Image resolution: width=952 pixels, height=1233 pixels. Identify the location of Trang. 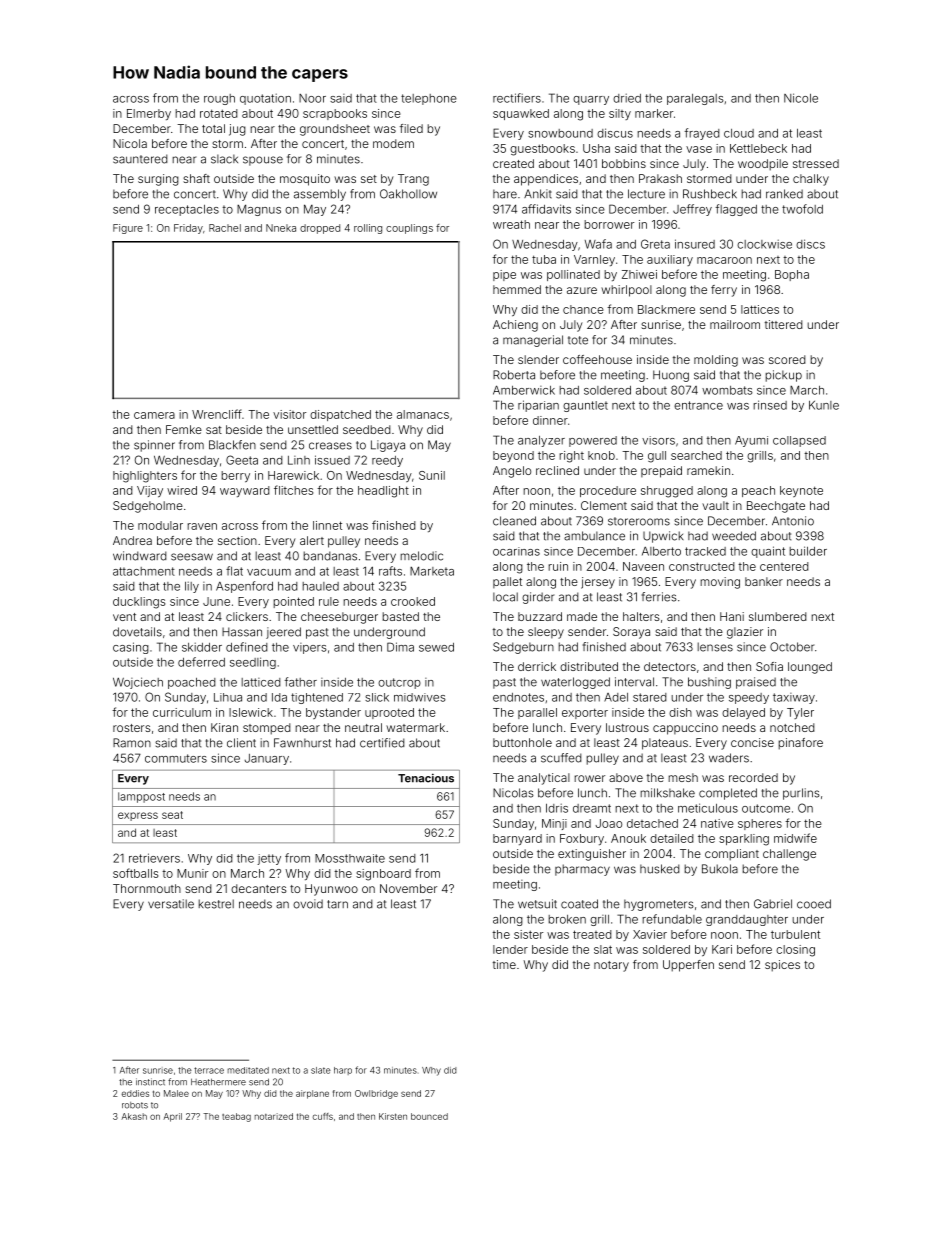
(413, 180).
